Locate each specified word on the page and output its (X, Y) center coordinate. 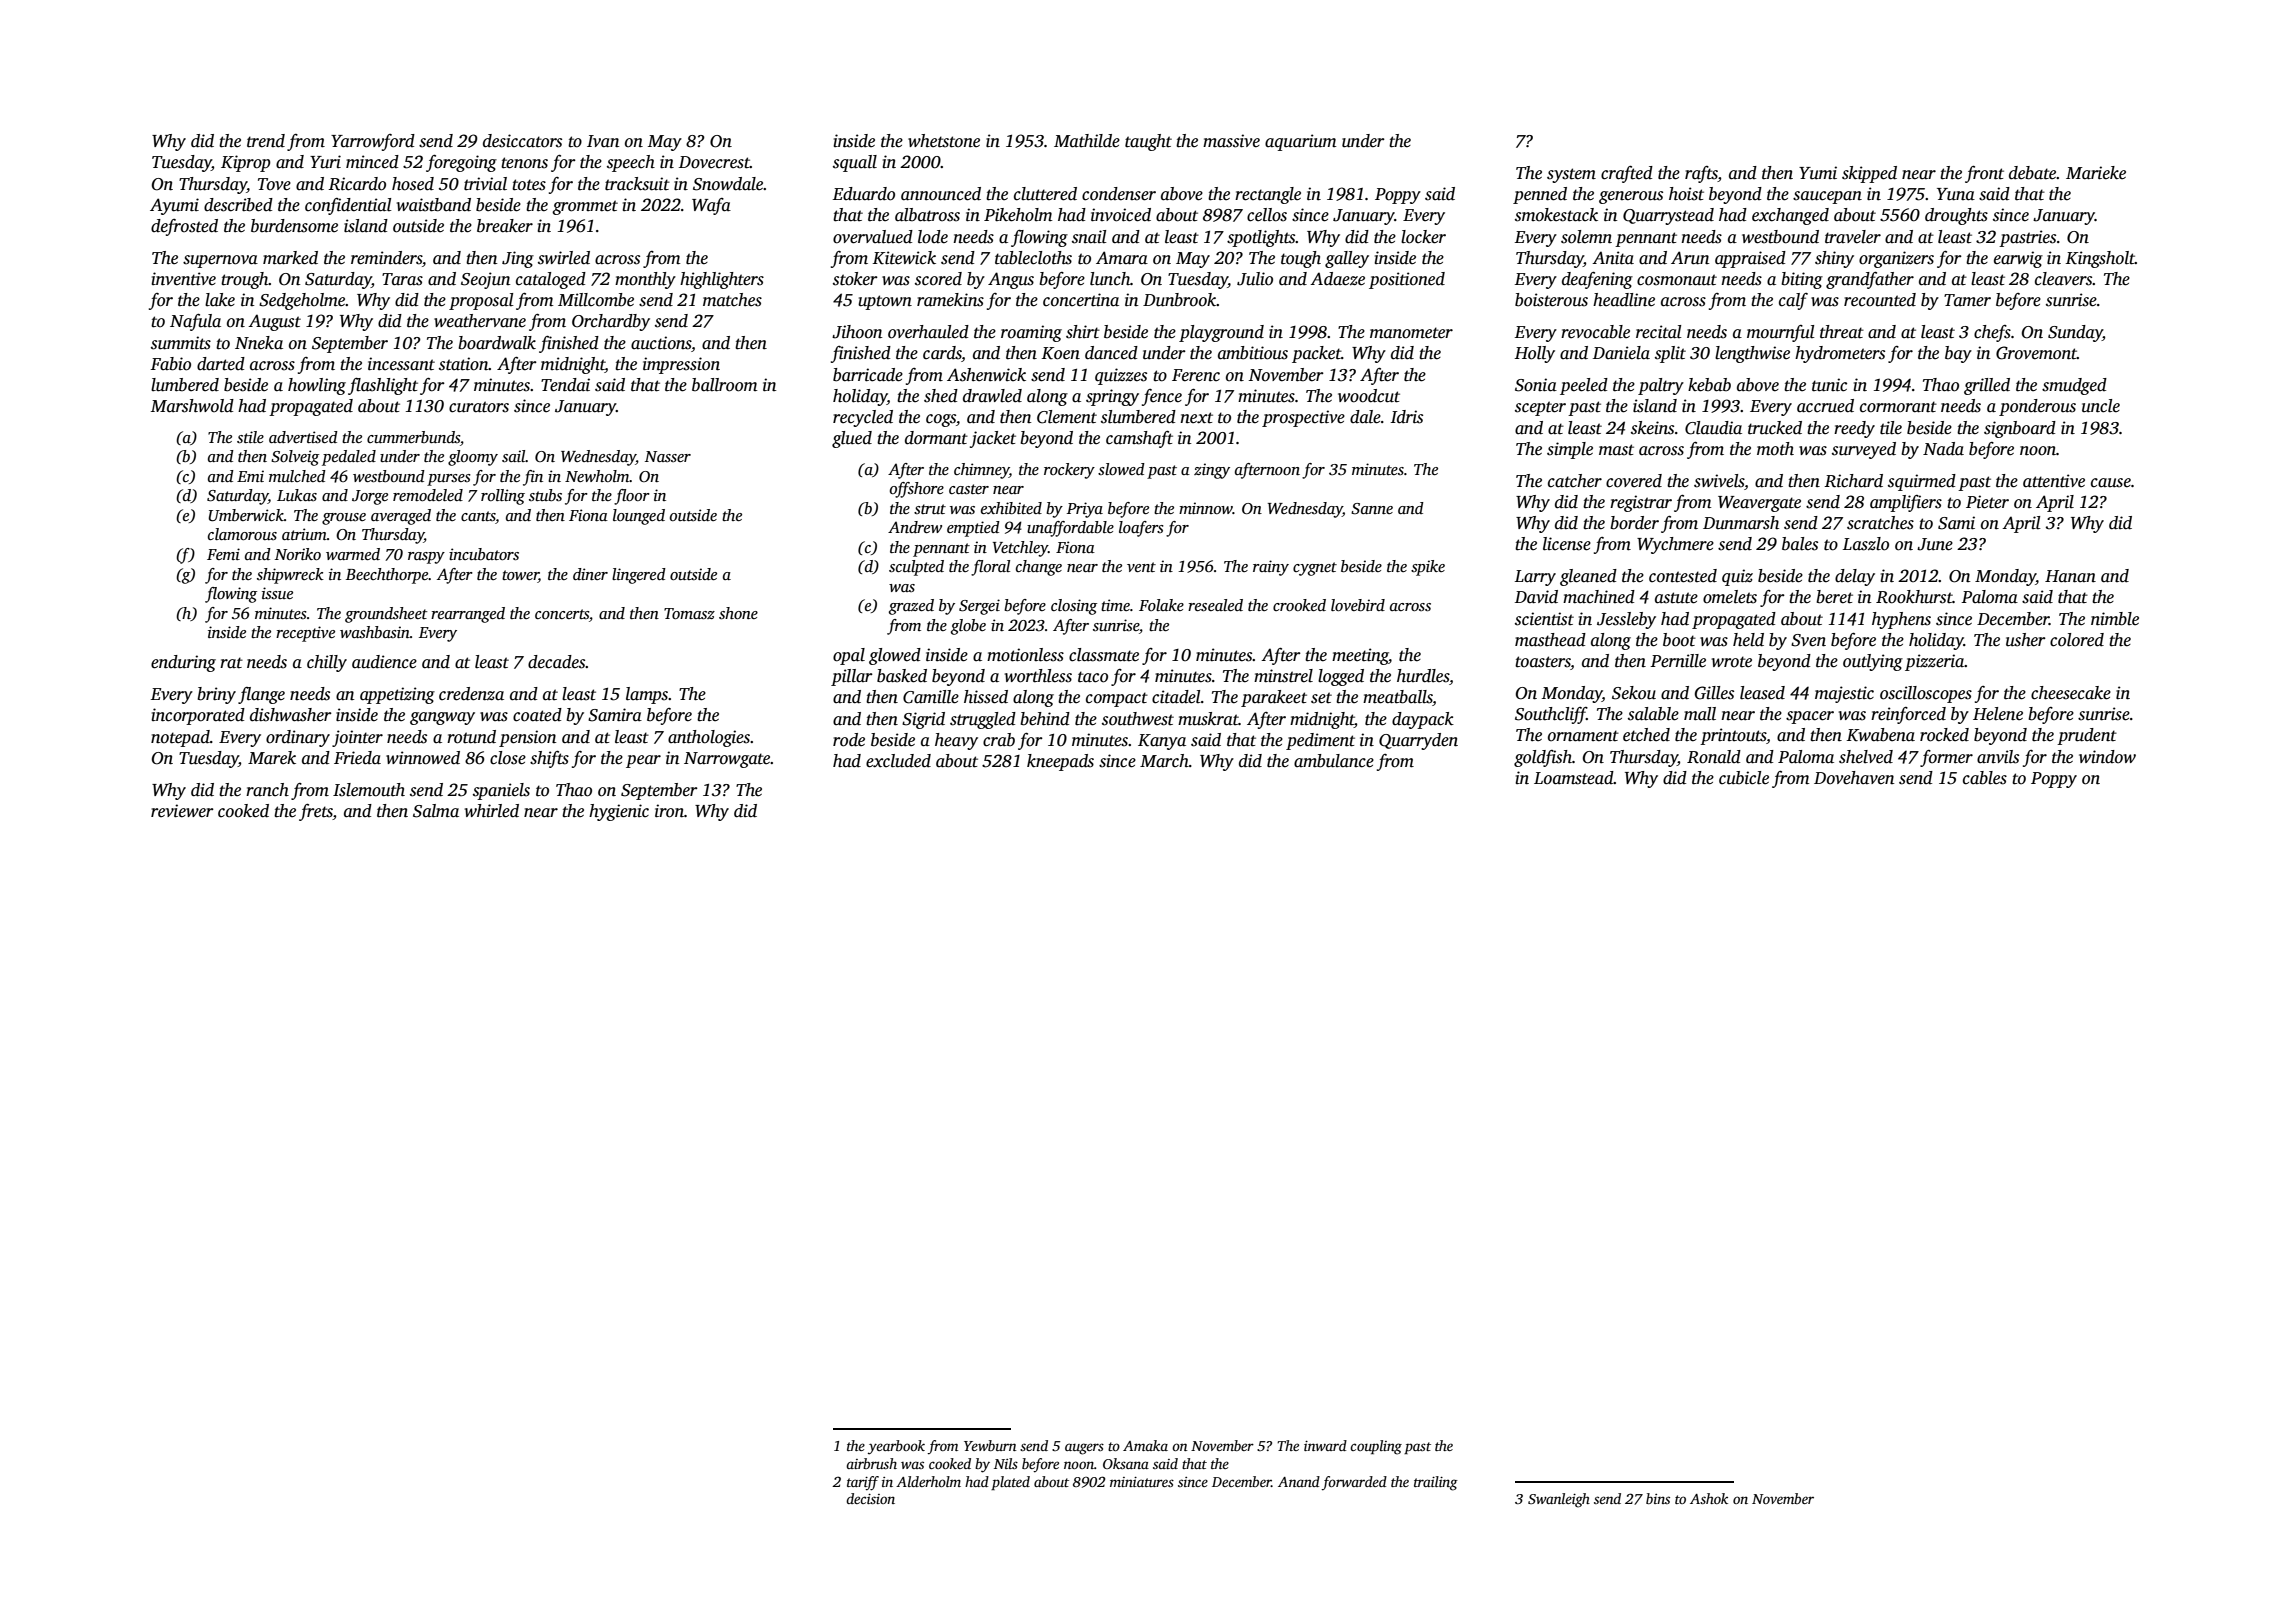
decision (870, 1498)
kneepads (1060, 762)
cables (1985, 778)
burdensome (294, 226)
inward (1325, 1445)
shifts (549, 759)
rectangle (1268, 195)
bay (1958, 354)
